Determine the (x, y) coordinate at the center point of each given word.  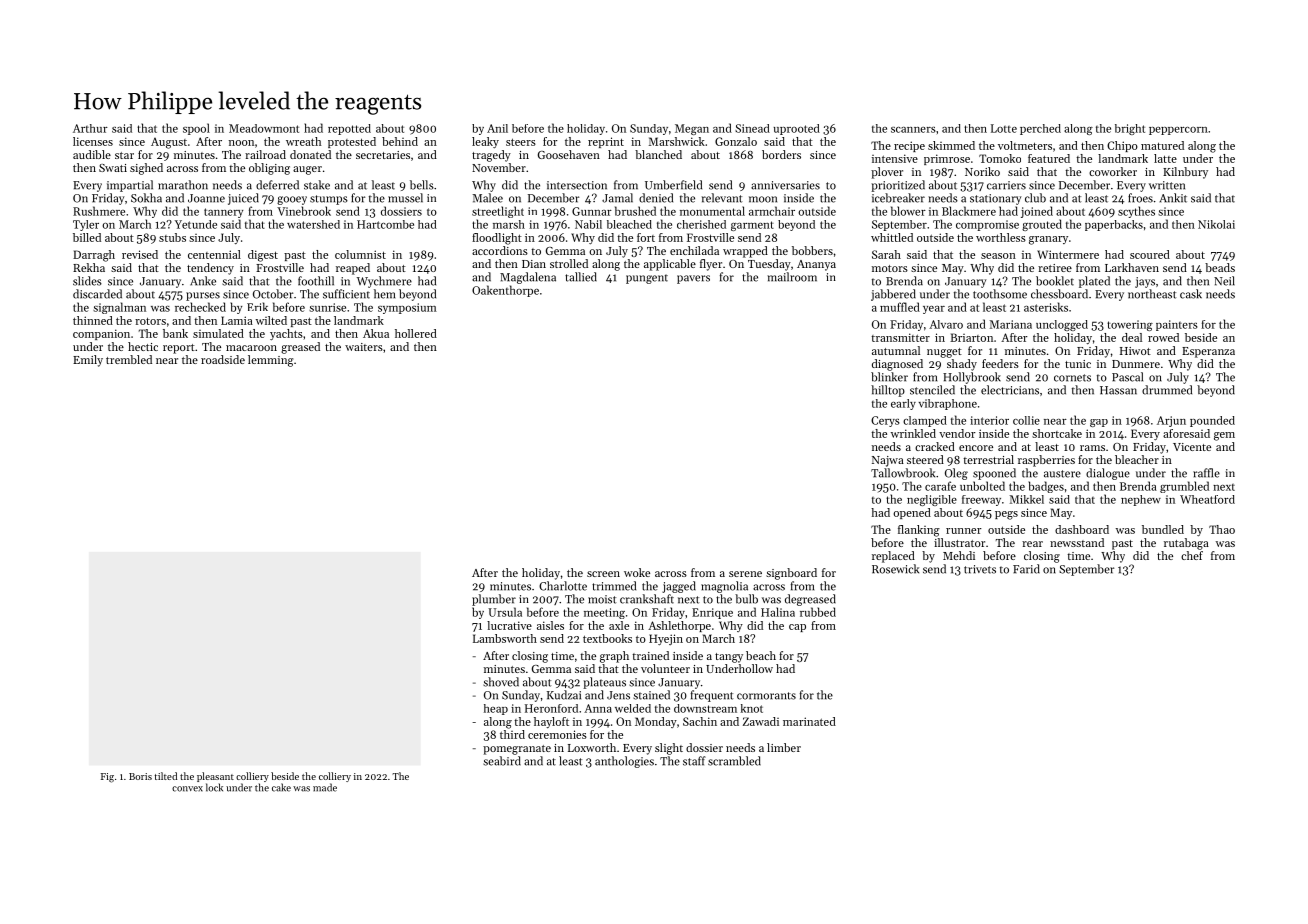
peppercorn (1178, 131)
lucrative (509, 625)
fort (646, 237)
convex (187, 789)
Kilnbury (1185, 173)
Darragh (94, 256)
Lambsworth (505, 638)
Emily (88, 361)
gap (1099, 423)
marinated (809, 721)
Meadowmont (264, 128)
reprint (606, 142)
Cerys (885, 421)
